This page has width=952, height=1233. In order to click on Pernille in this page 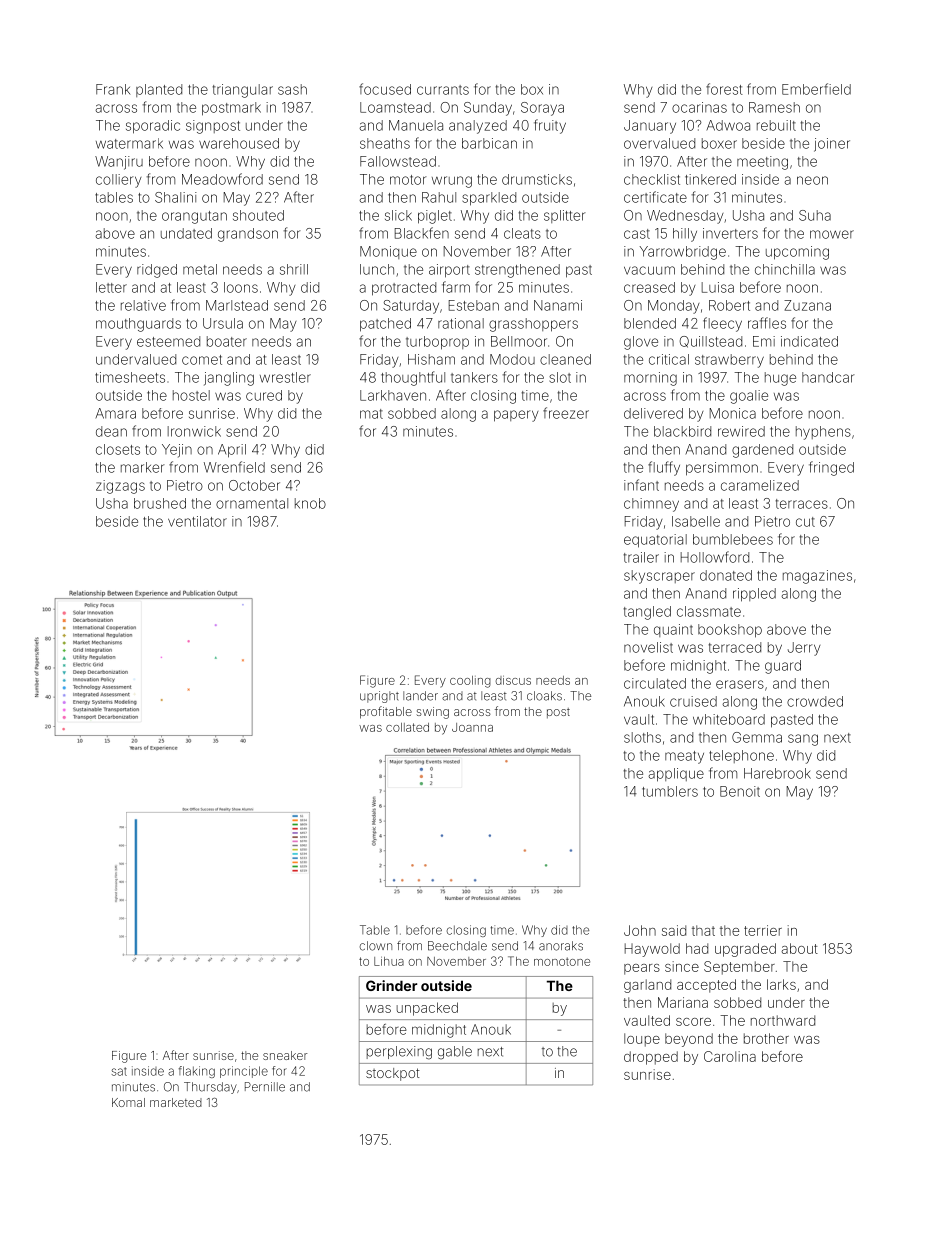, I will do `click(265, 1087)`.
